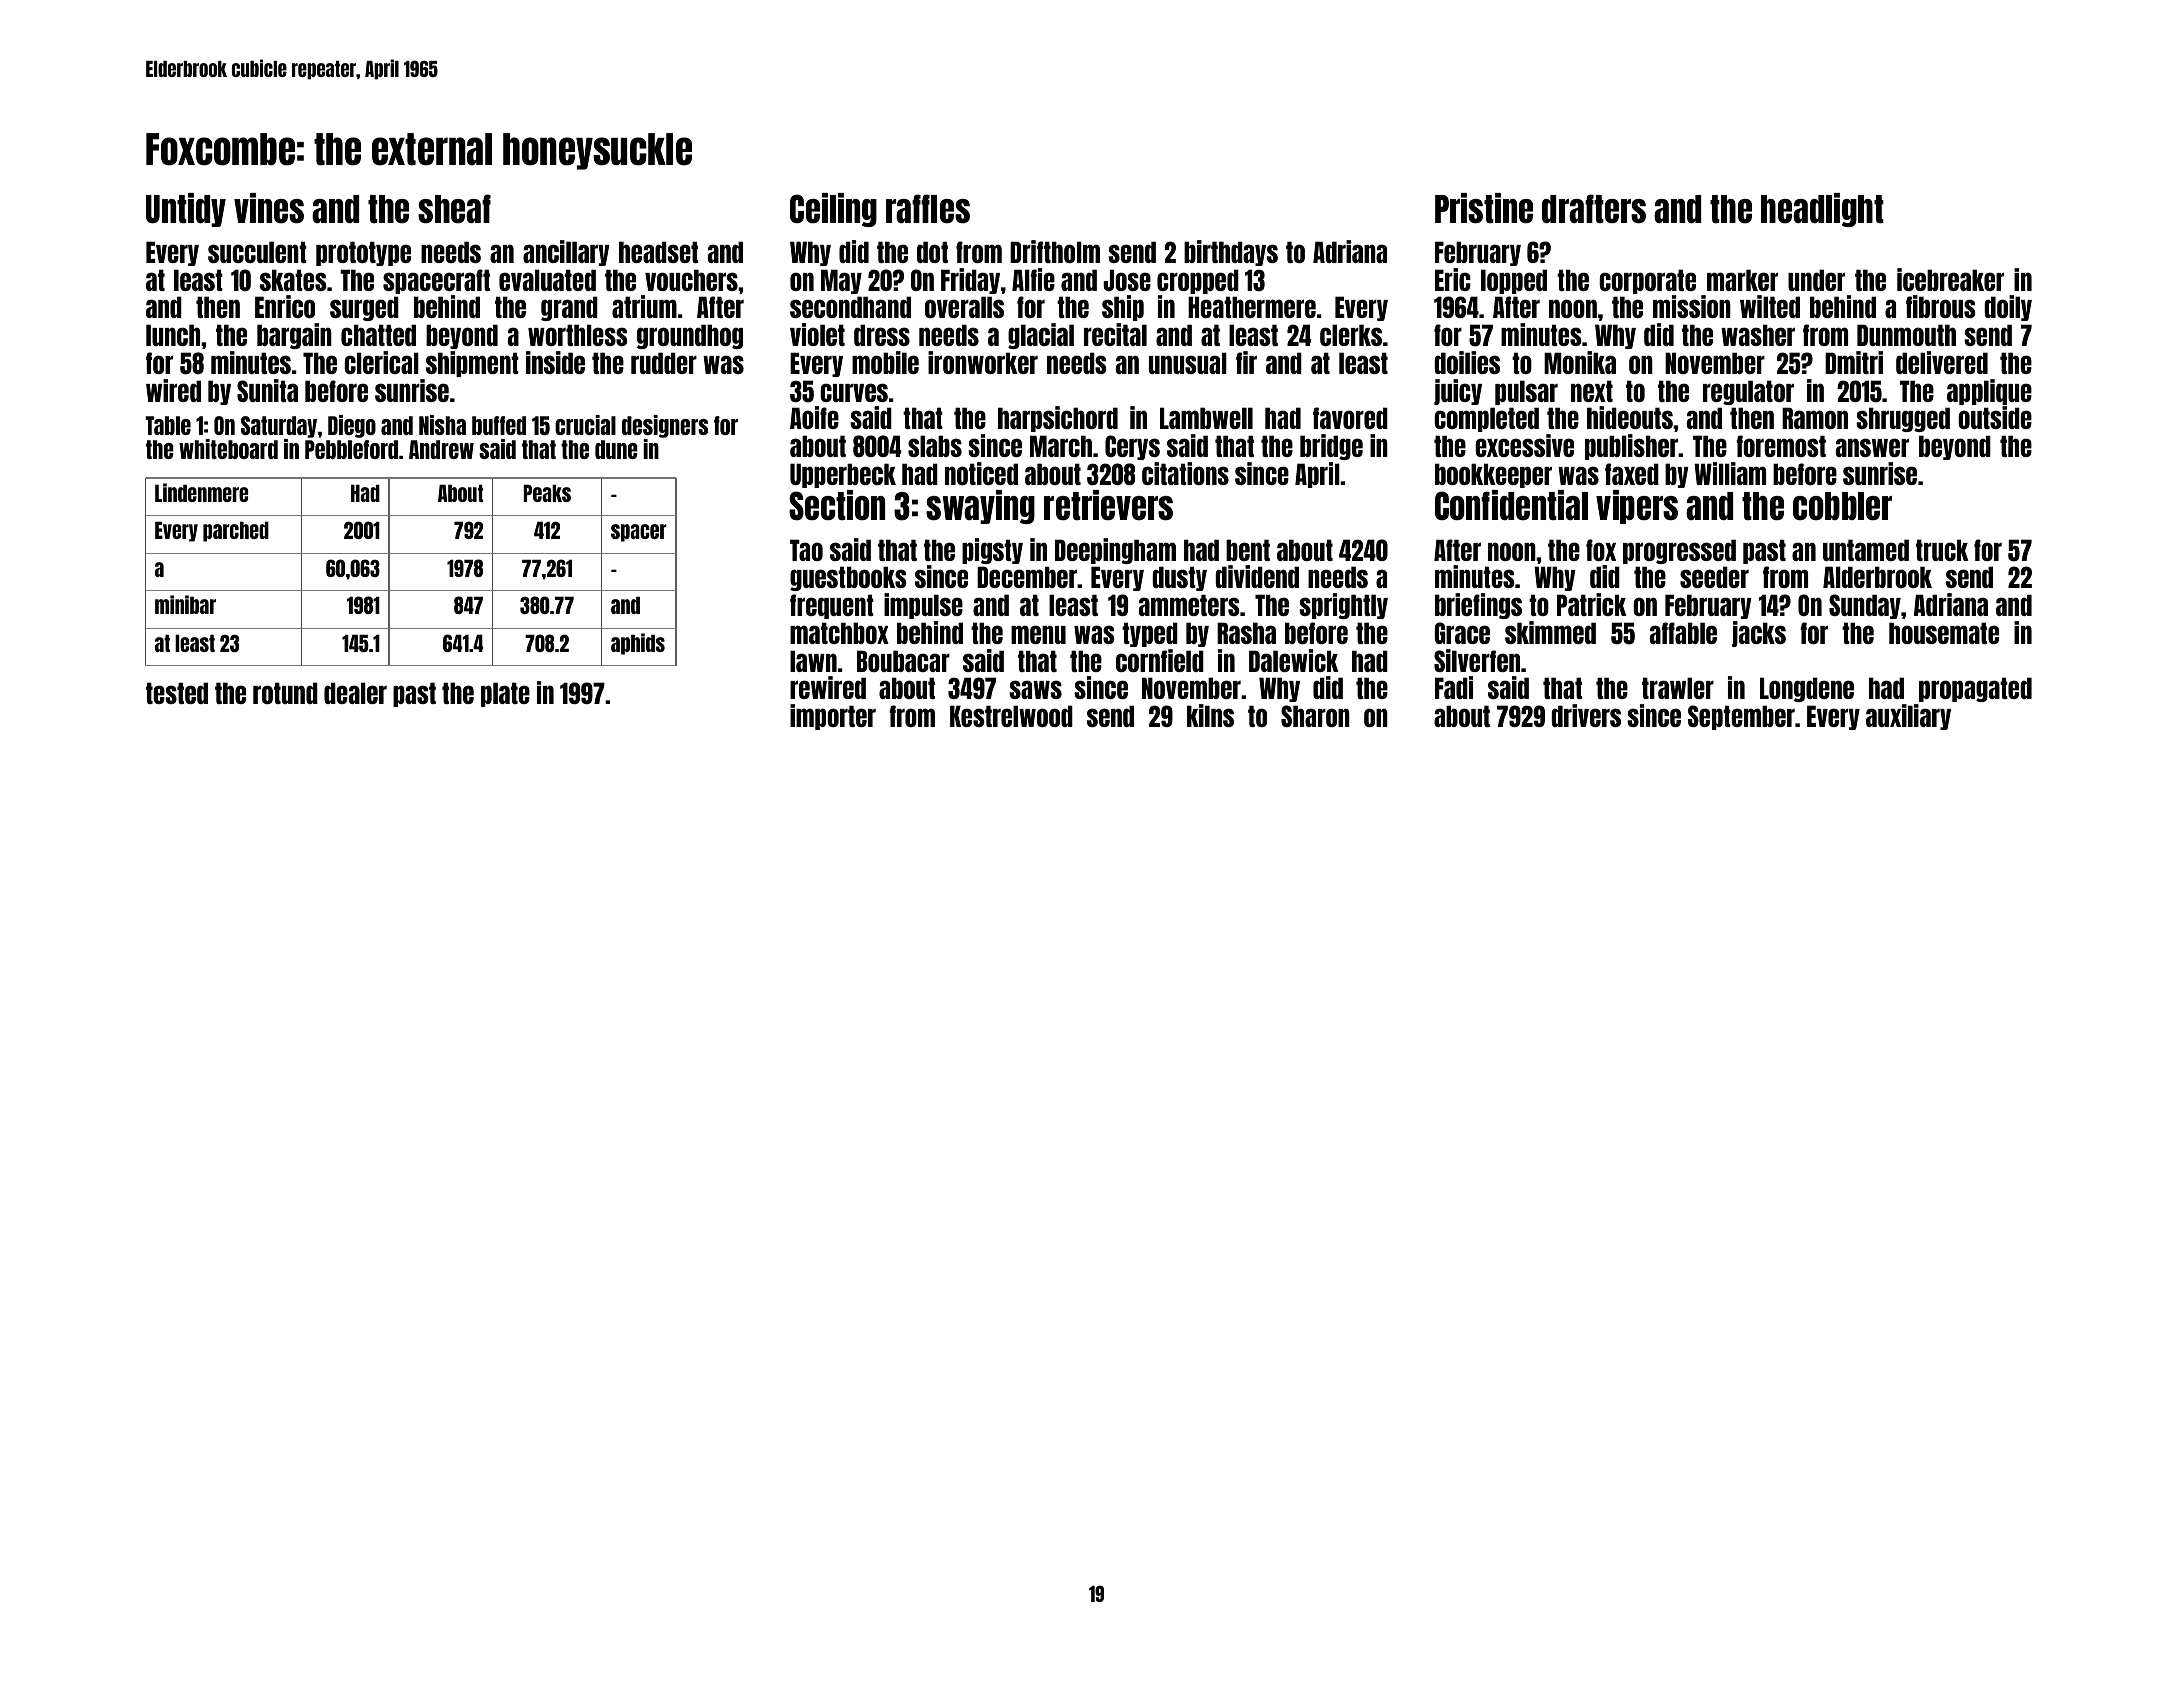  Describe the element at coordinates (177, 693) in the screenshot. I see `tested` at that location.
